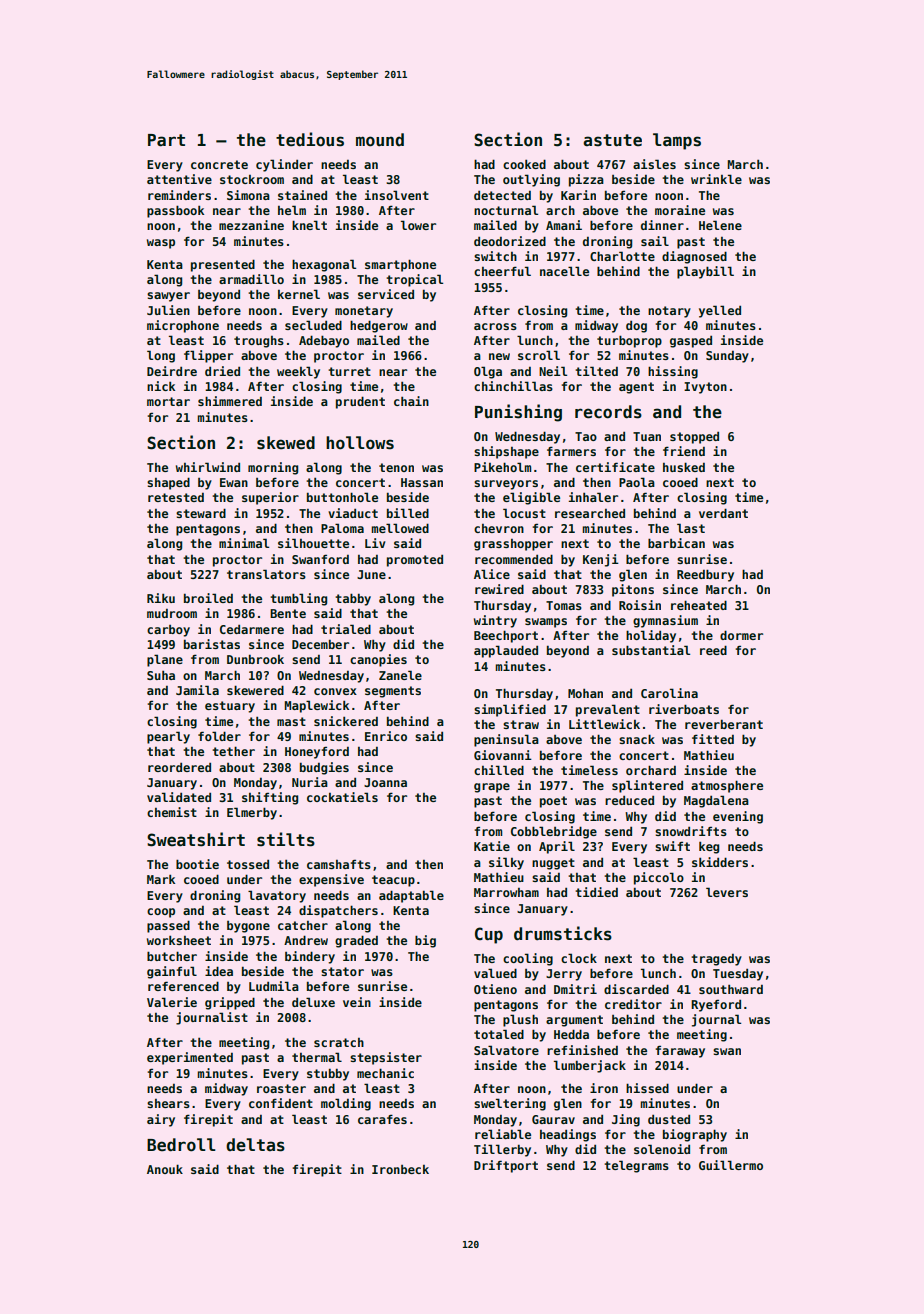 Image resolution: width=924 pixels, height=1314 pixels. I want to click on deltas, so click(255, 1145).
